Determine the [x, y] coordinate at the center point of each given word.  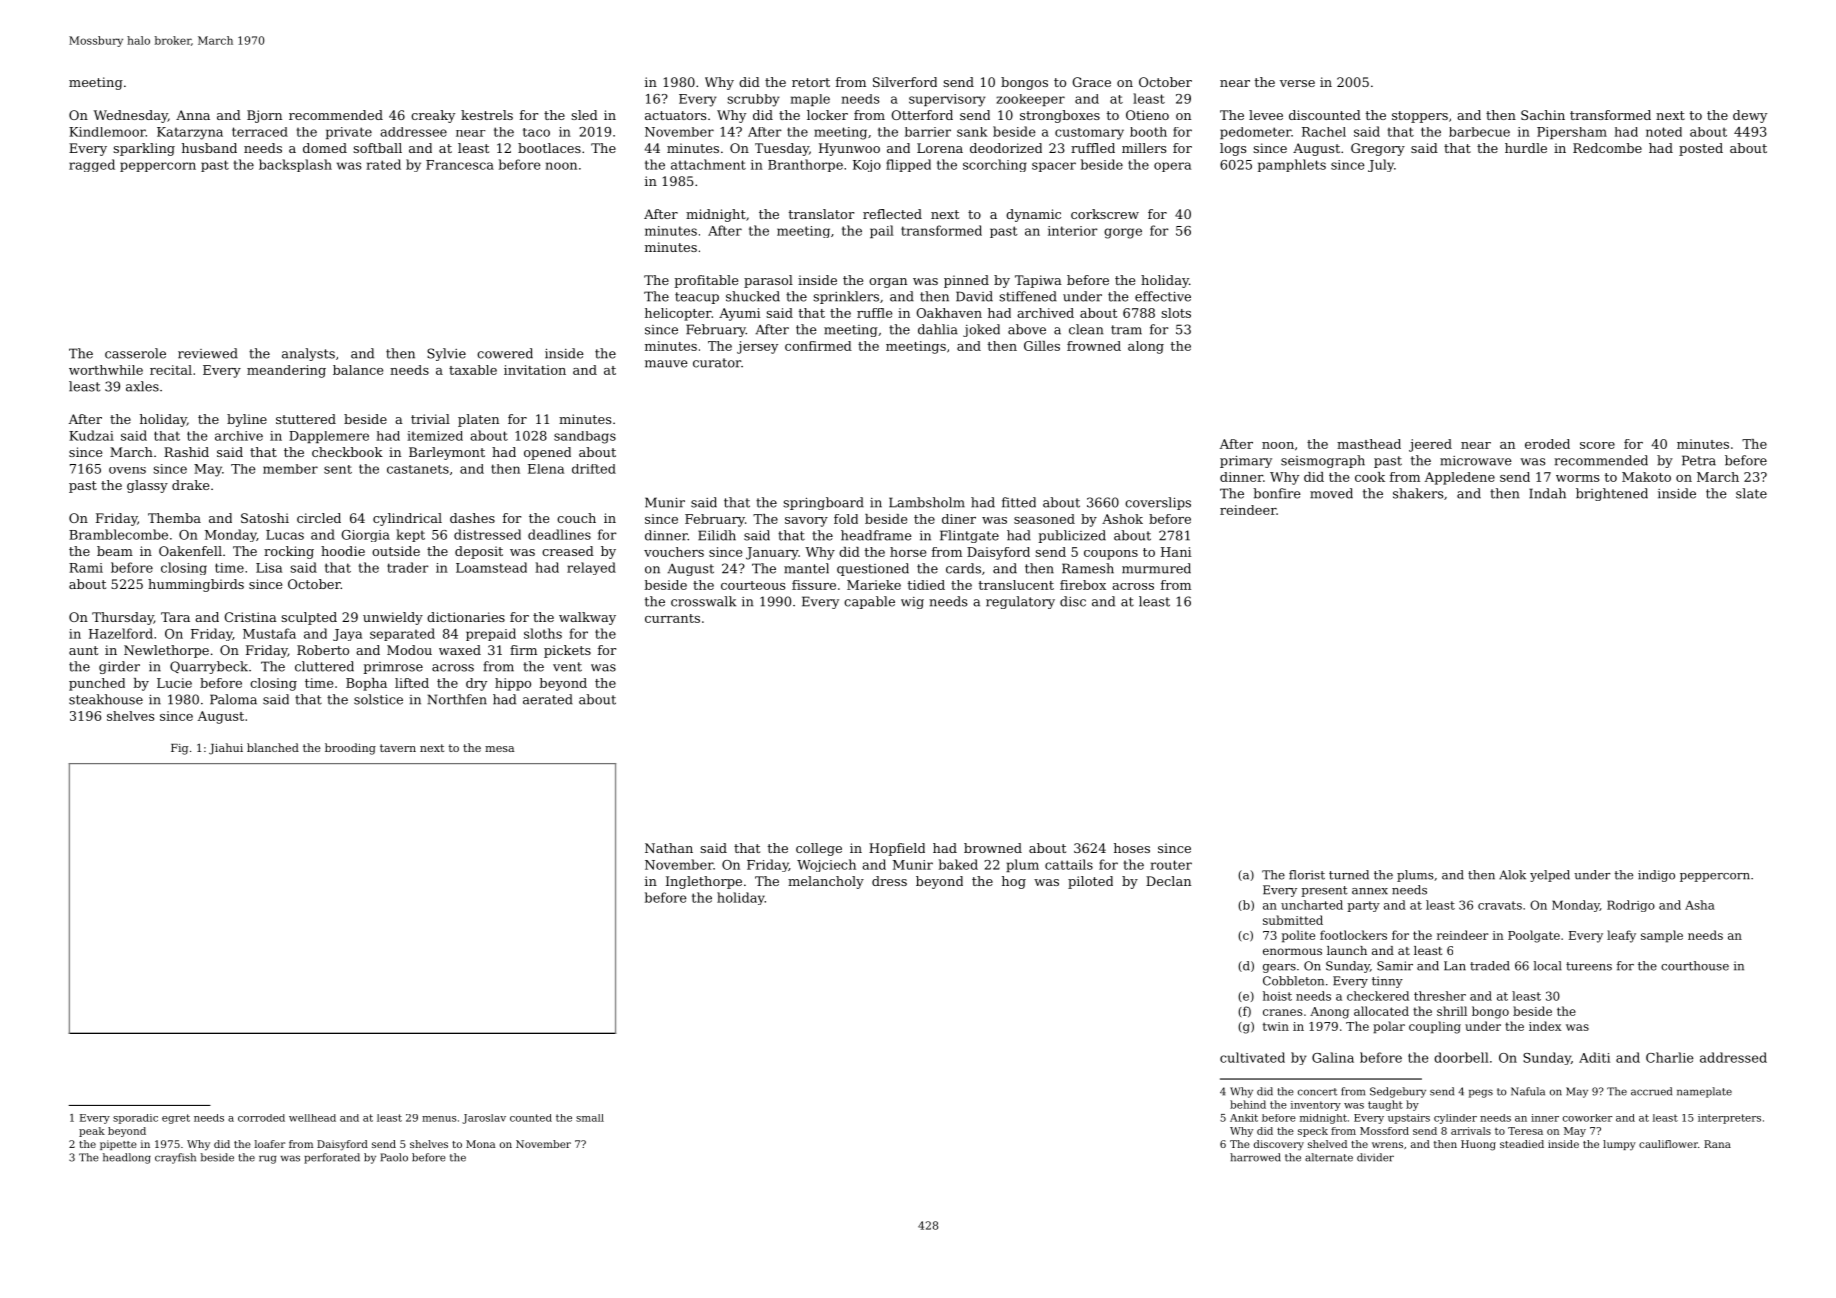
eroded [1547, 444]
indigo [1656, 876]
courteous [753, 585]
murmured [1156, 568]
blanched [273, 747]
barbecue [1479, 132]
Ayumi [740, 314]
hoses [1132, 848]
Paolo [394, 1157]
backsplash [295, 165]
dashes [472, 518]
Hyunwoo [849, 149]
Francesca [460, 165]
